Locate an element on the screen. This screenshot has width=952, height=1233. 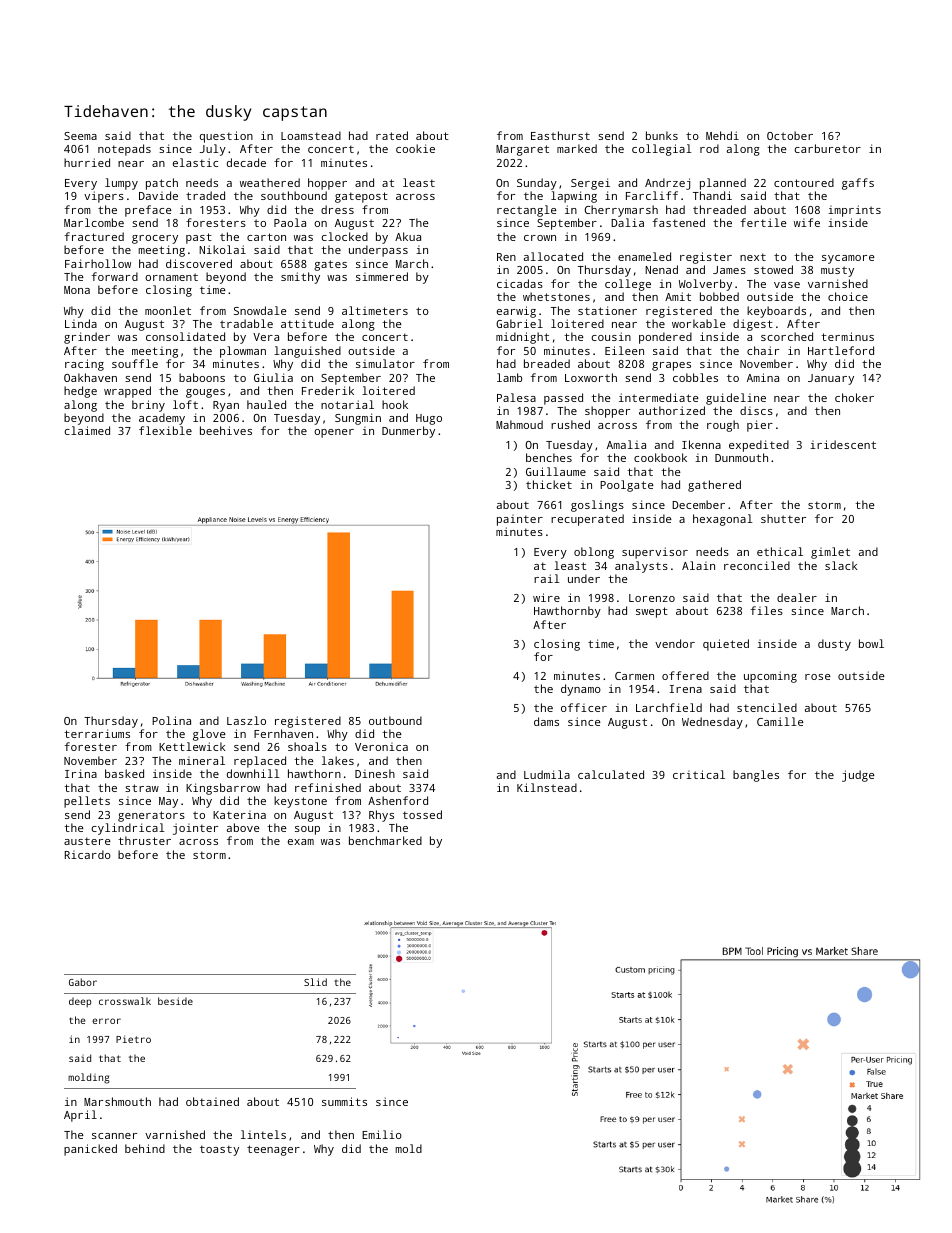
vipers is located at coordinates (104, 197).
